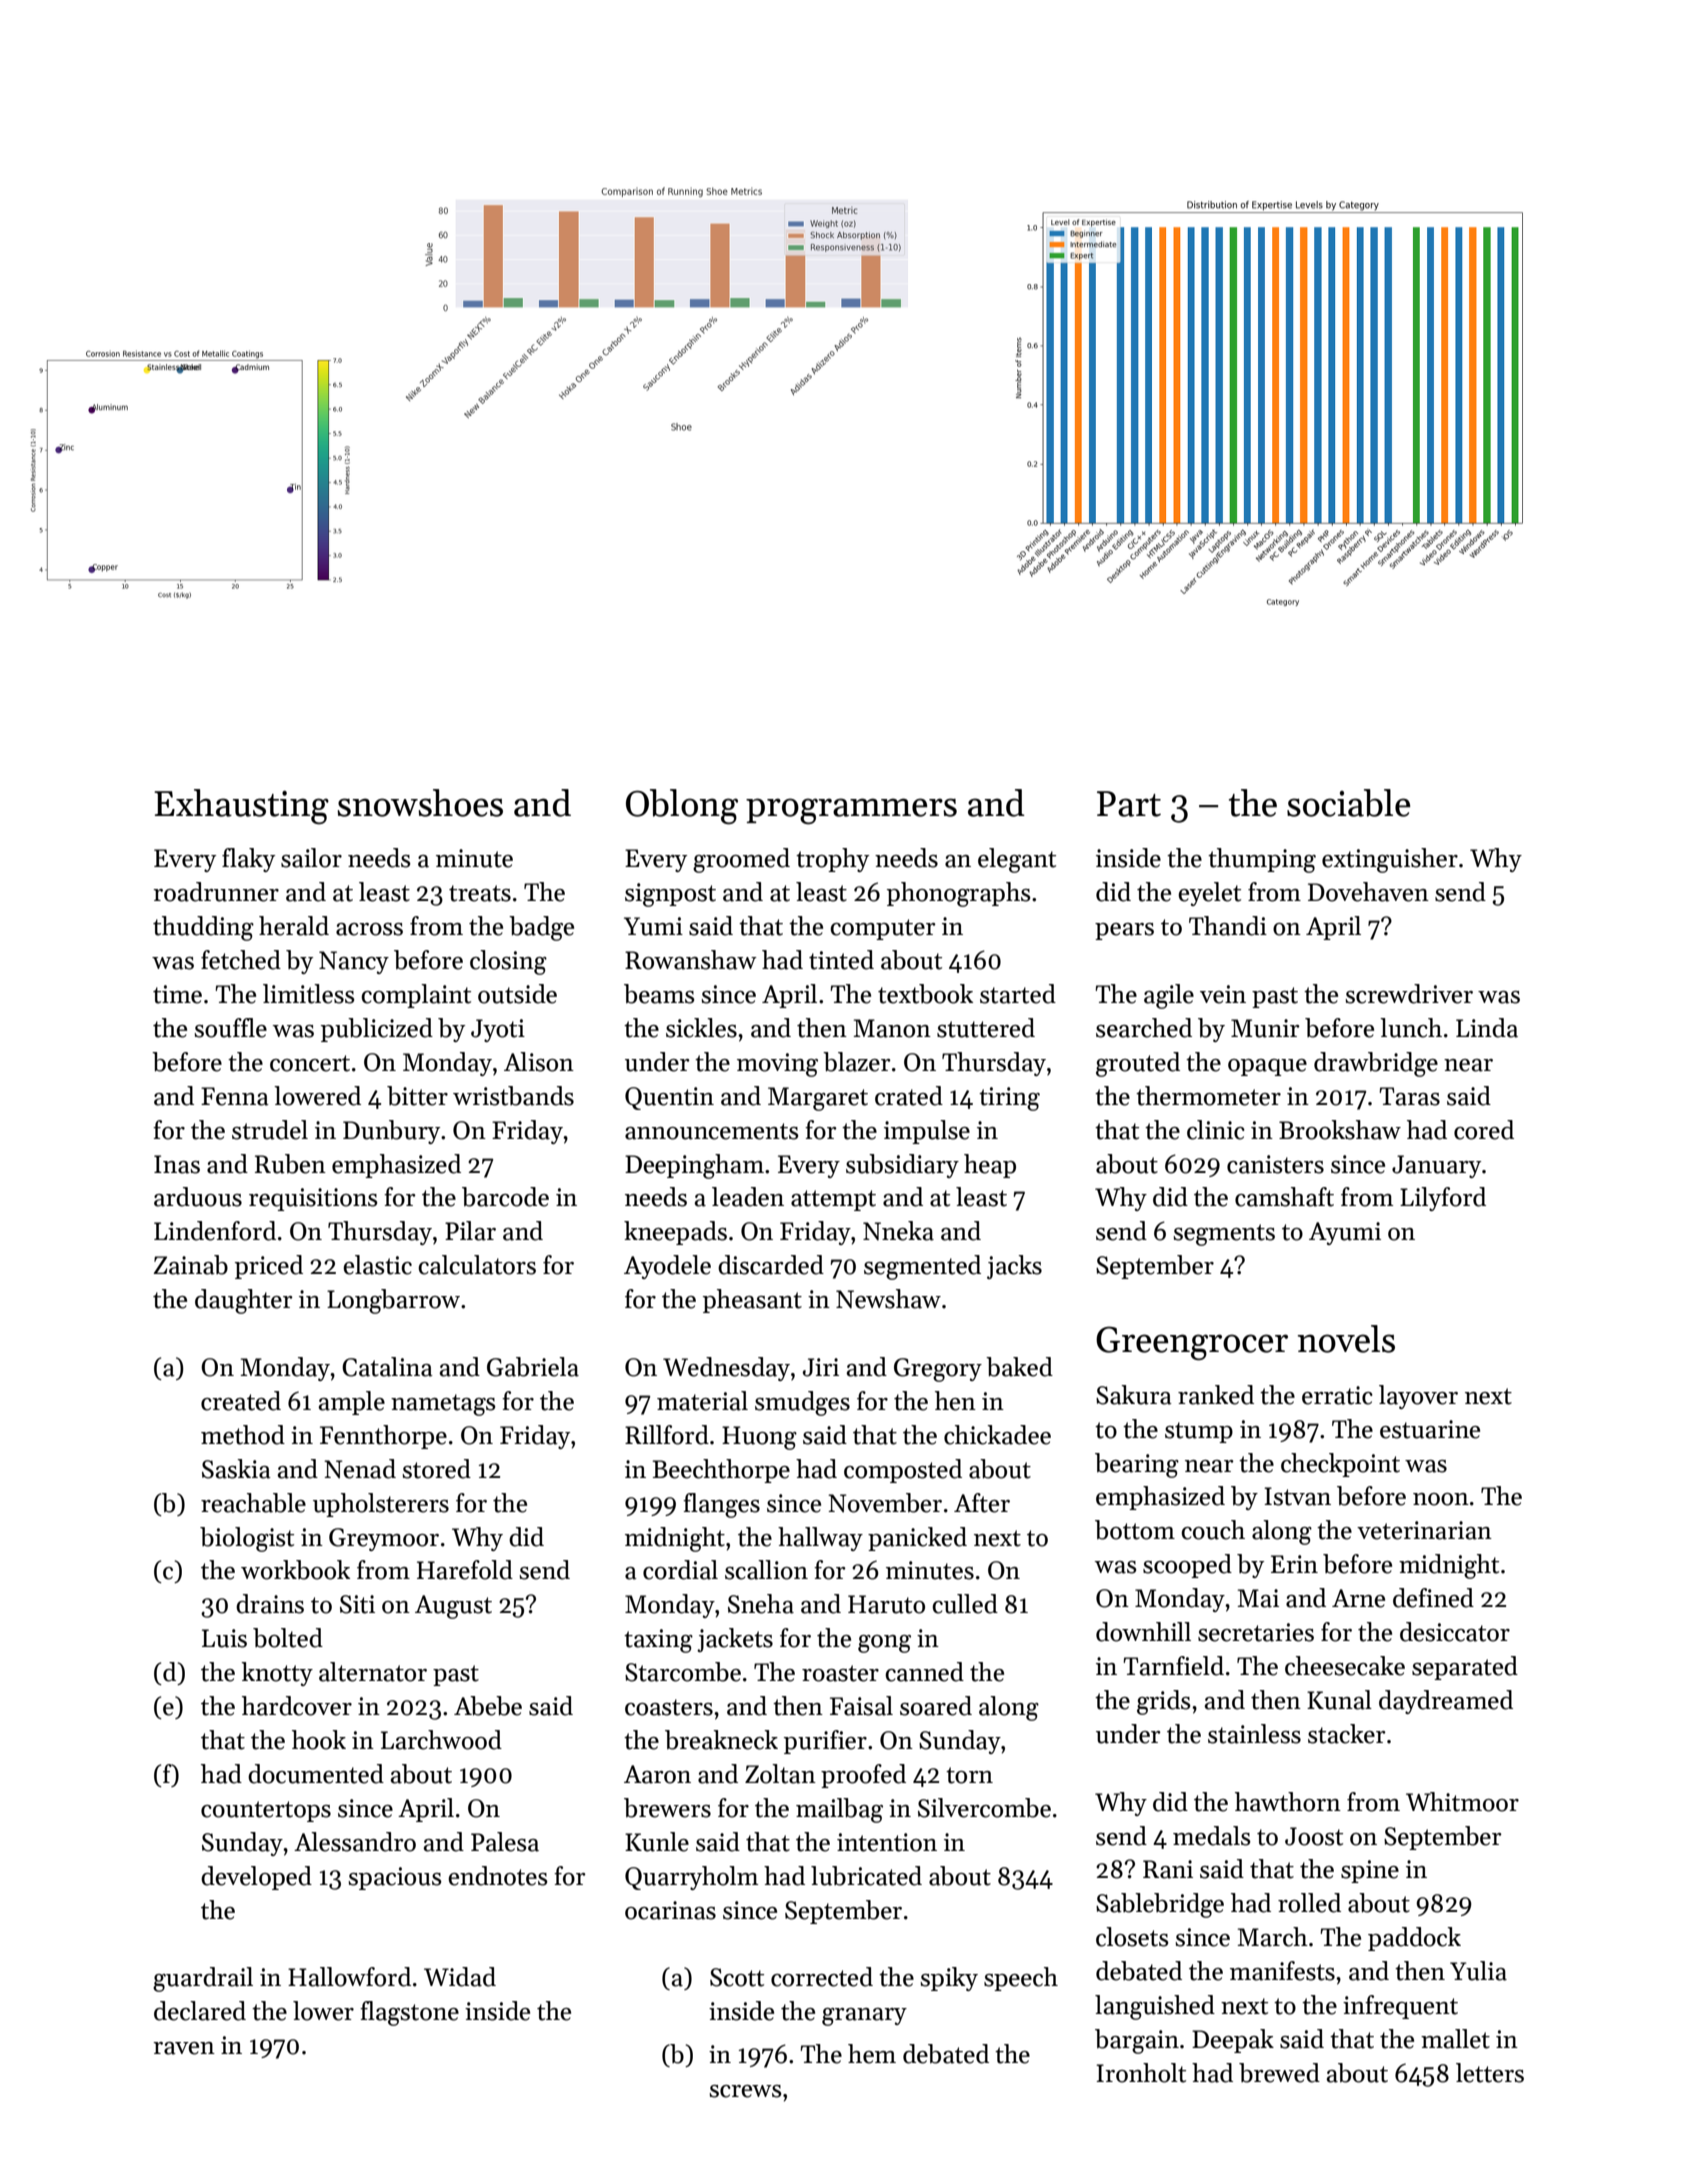 Image resolution: width=1683 pixels, height=2178 pixels. I want to click on Luis, so click(224, 1638).
